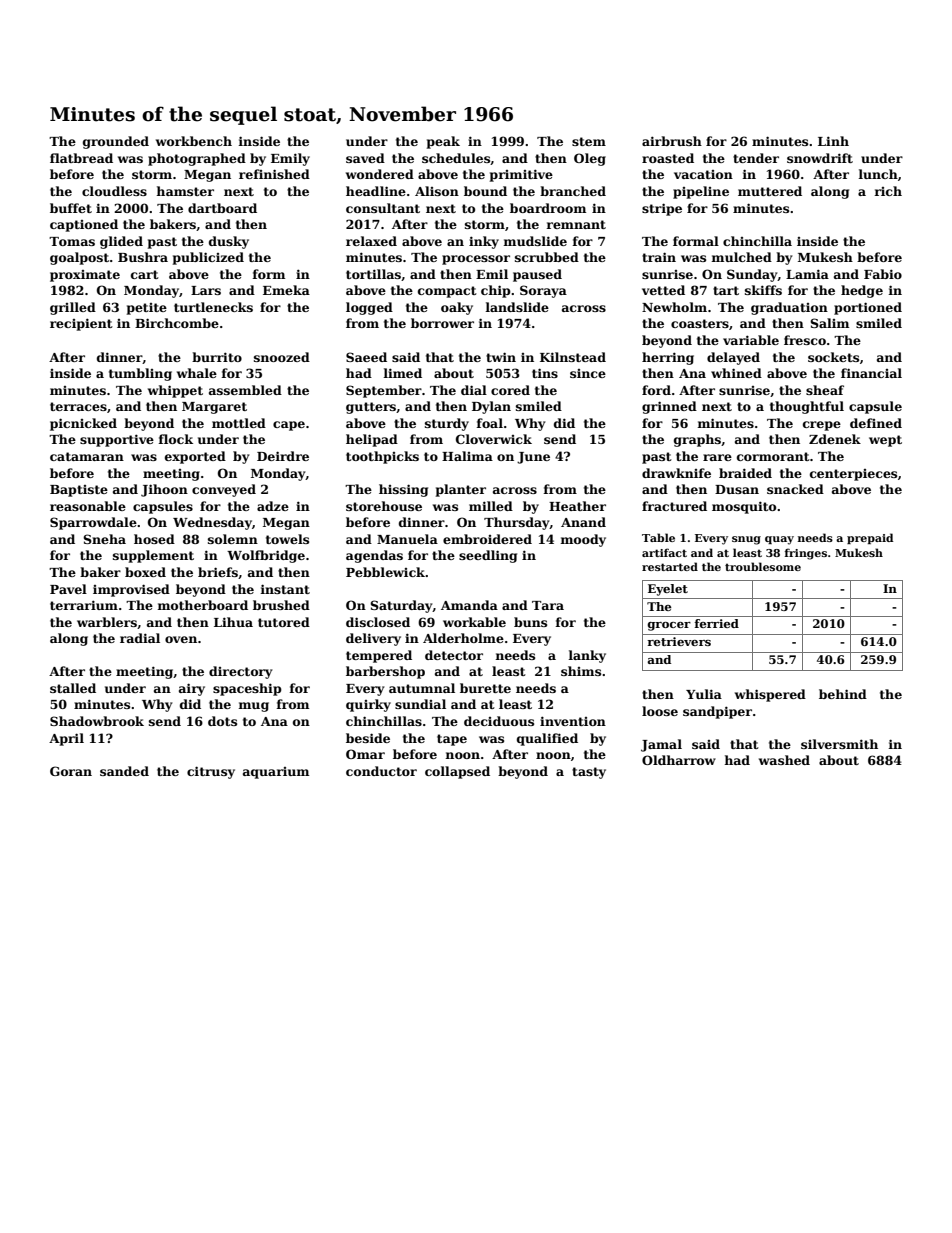  I want to click on terrarium, so click(84, 605).
